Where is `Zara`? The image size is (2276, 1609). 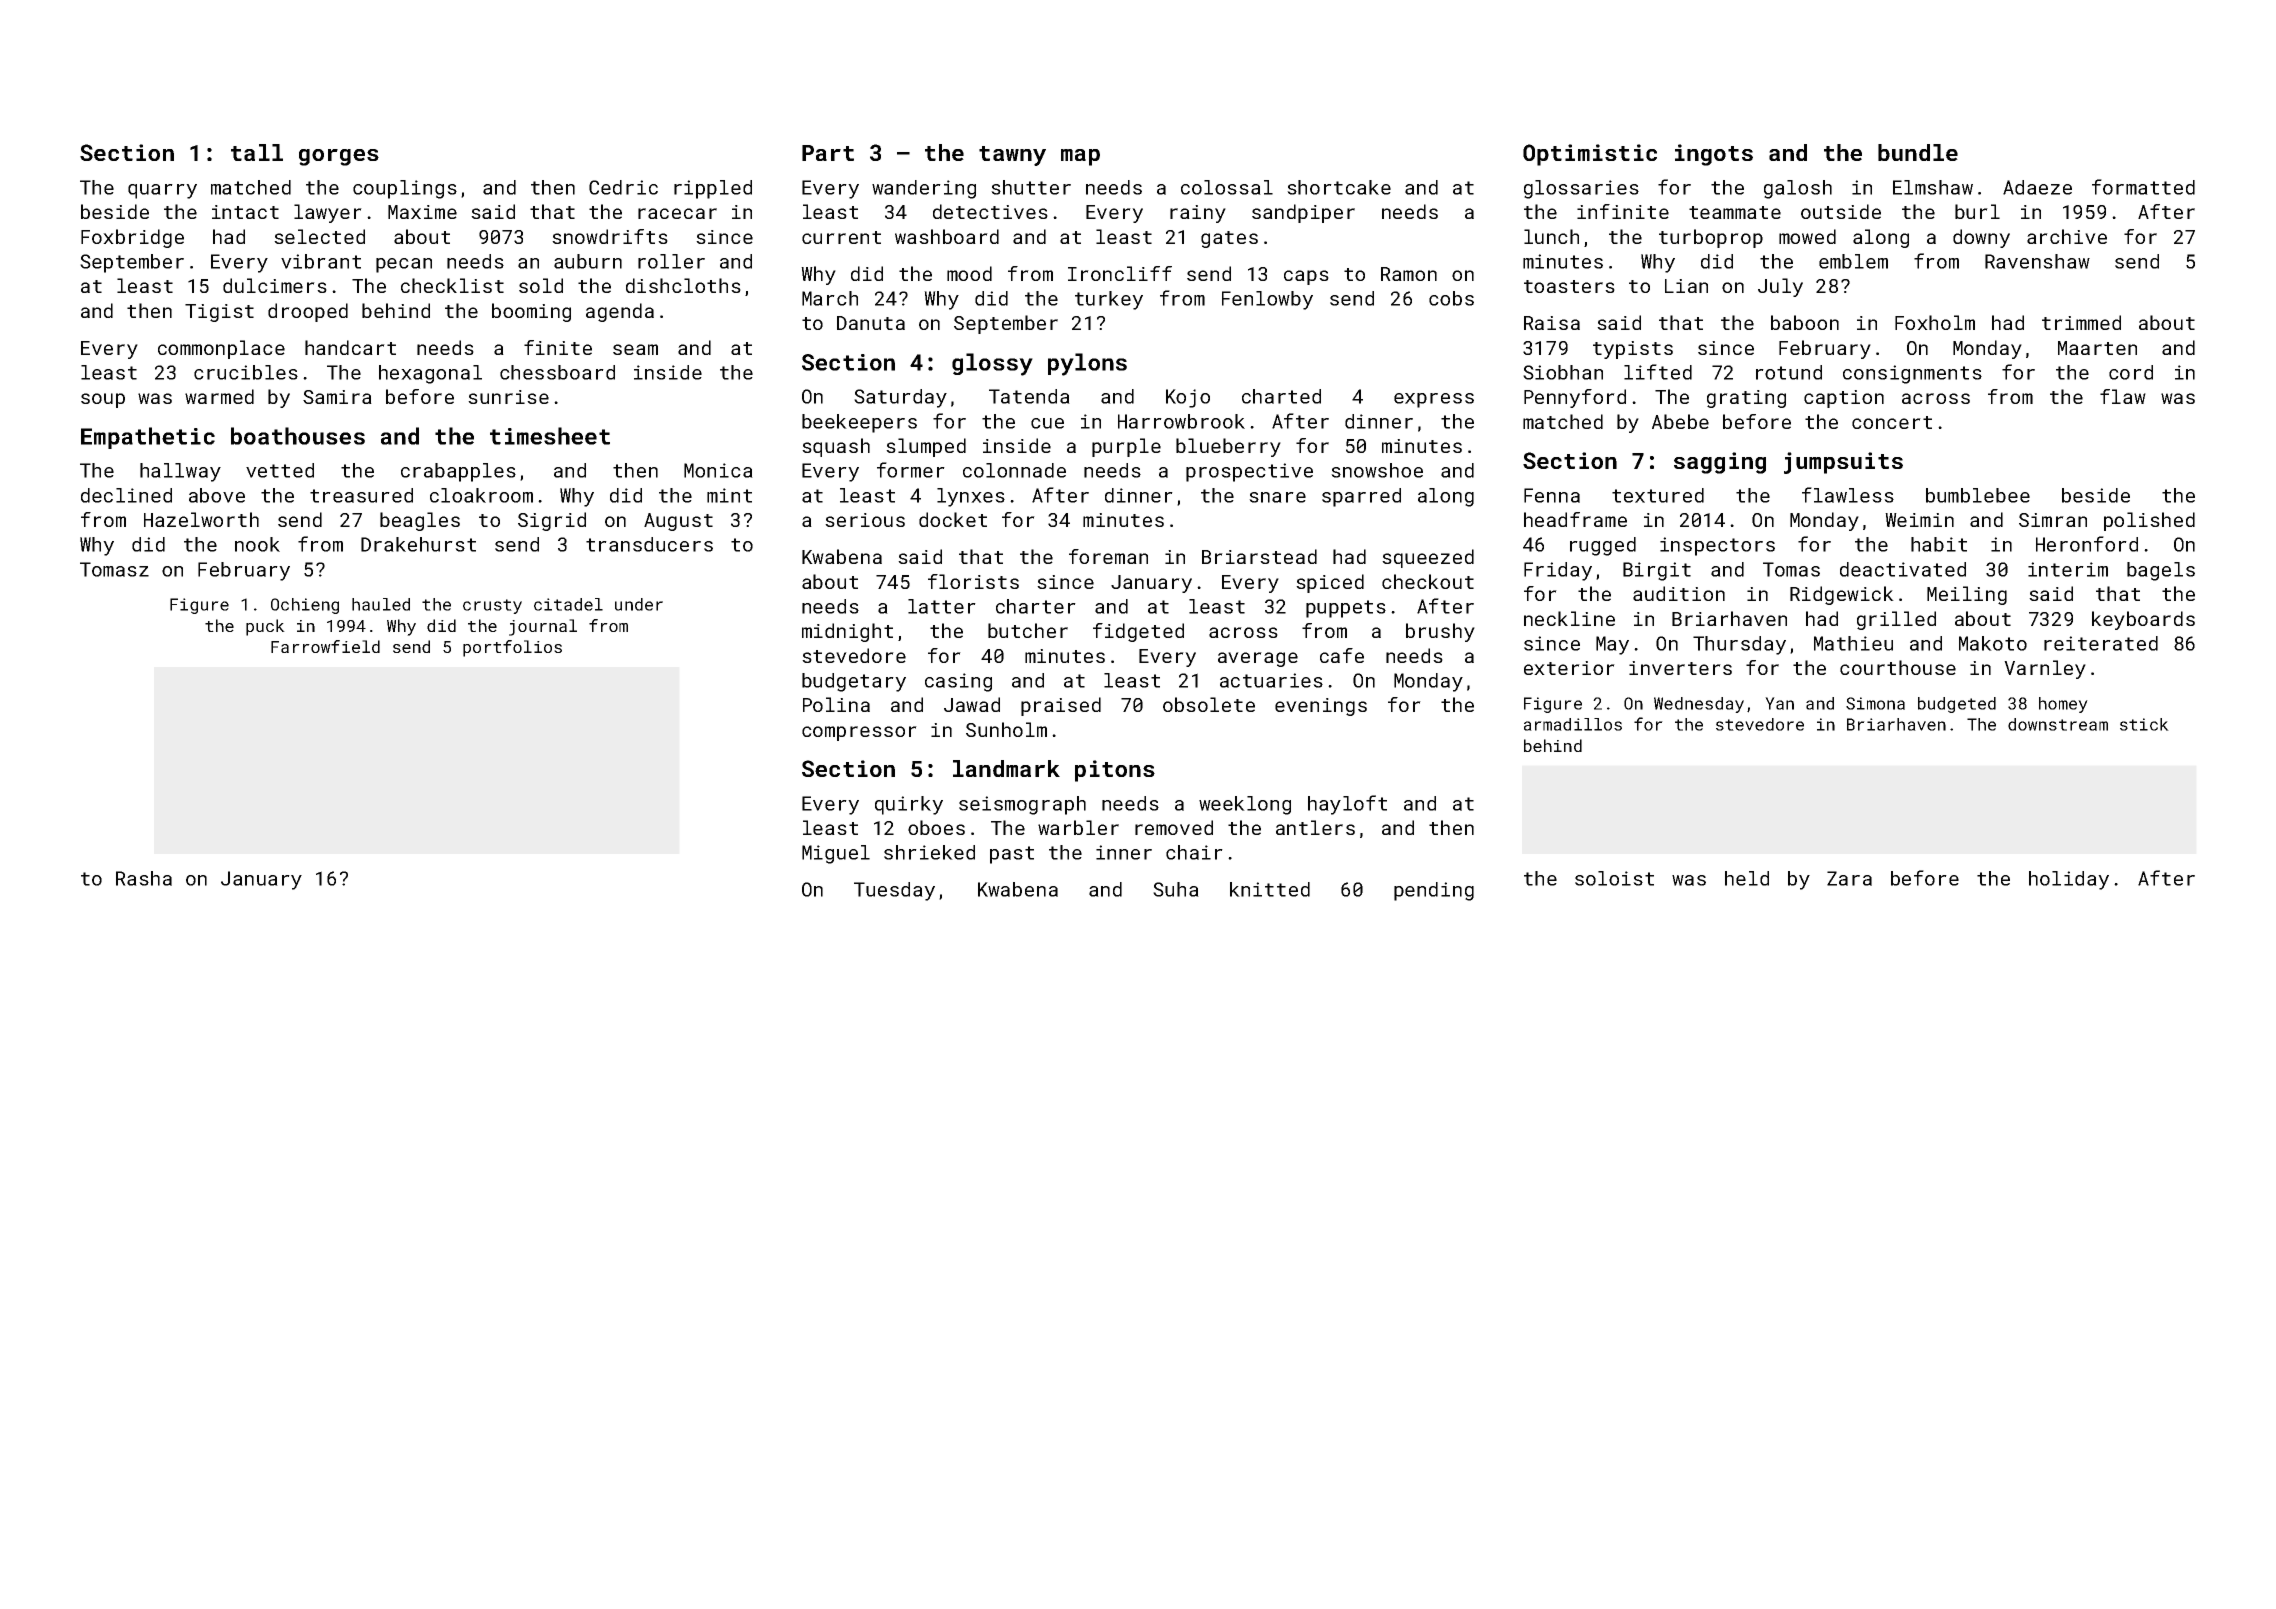 Zara is located at coordinates (1849, 878).
